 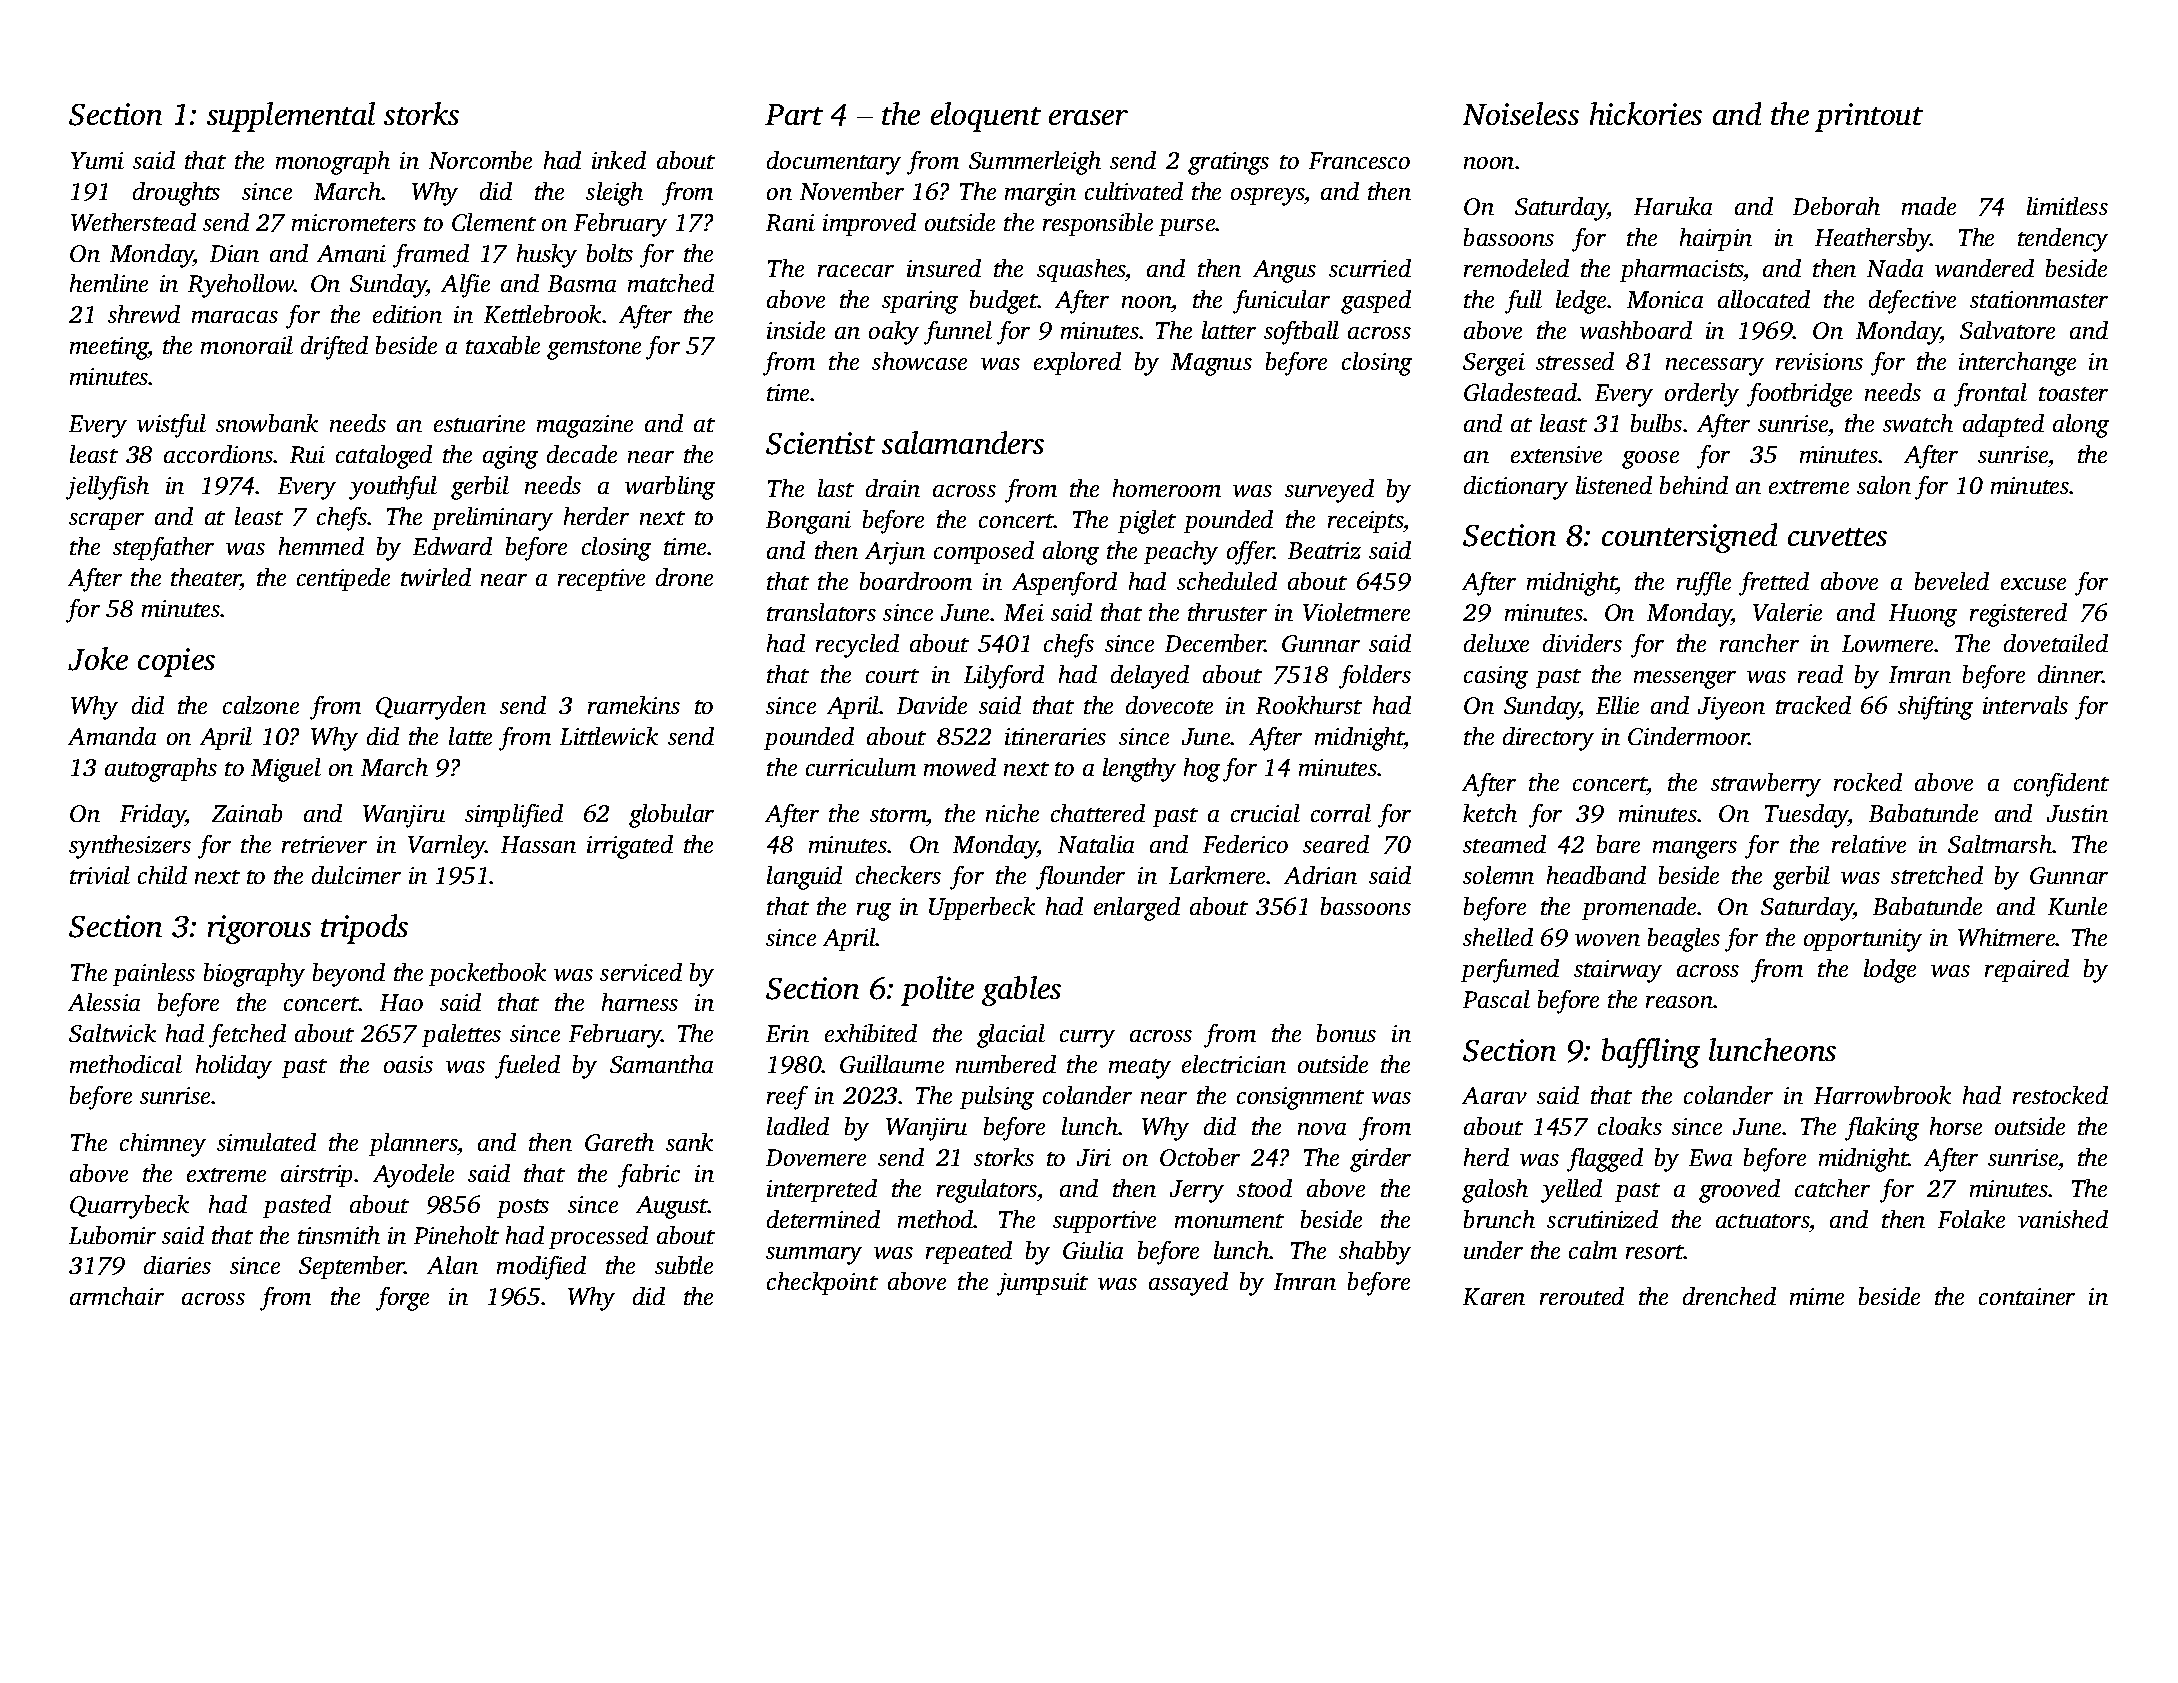 I want to click on simplified, so click(x=514, y=816).
